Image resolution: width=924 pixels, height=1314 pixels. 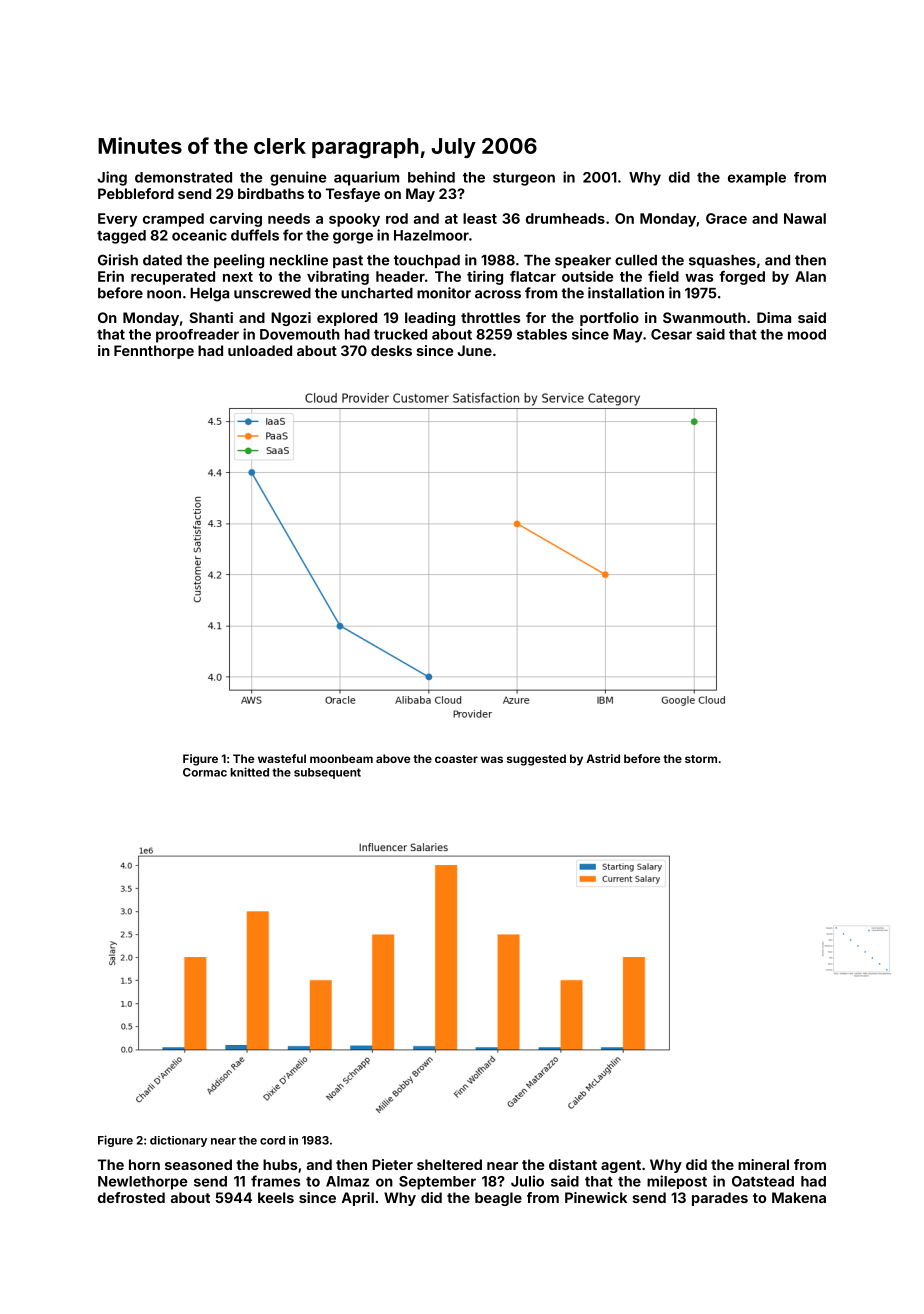 What do you see at coordinates (154, 352) in the screenshot?
I see `Fennthorpe` at bounding box center [154, 352].
